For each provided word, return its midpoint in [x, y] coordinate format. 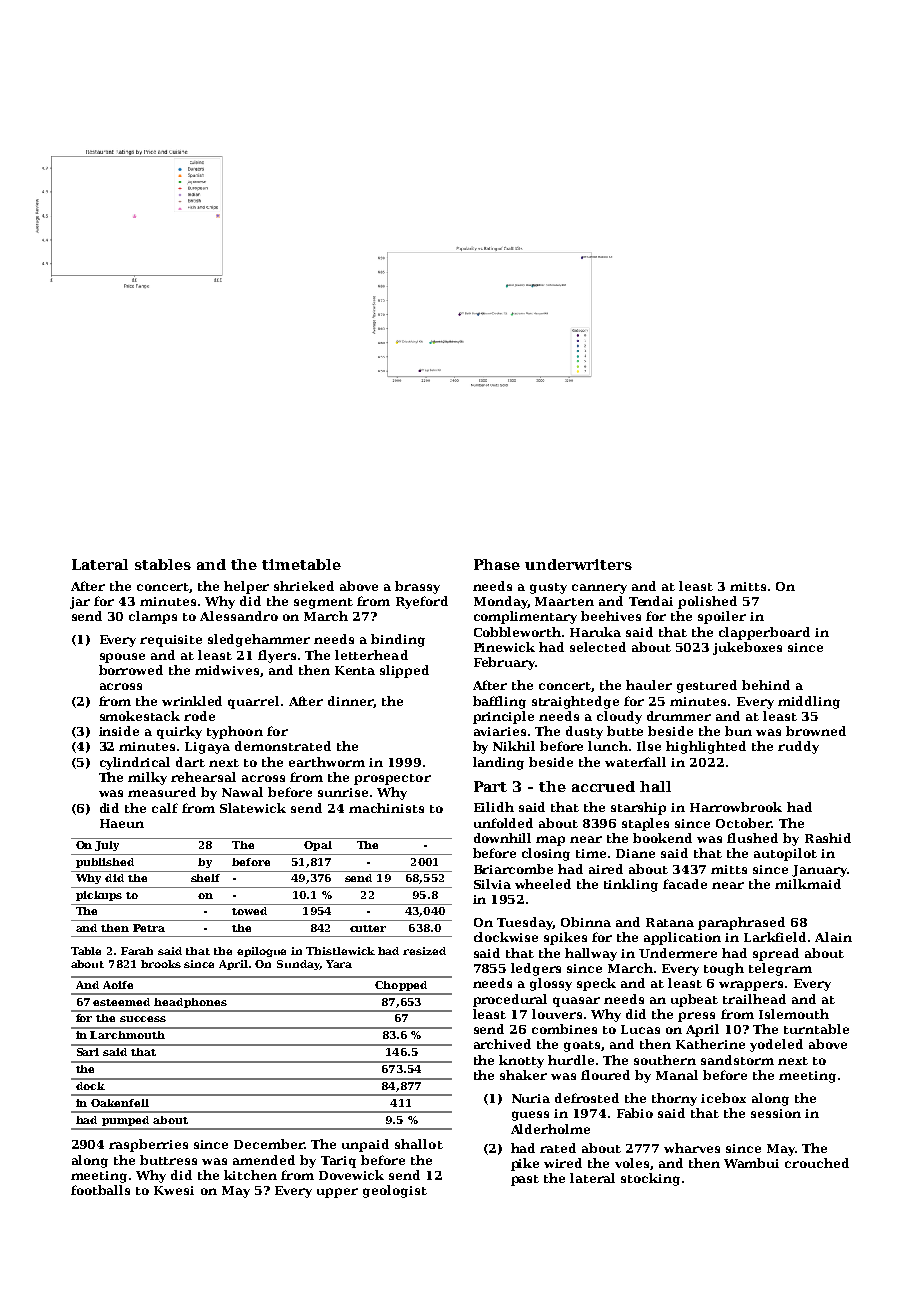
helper [246, 587]
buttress [168, 1160]
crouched [817, 1163]
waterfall [635, 762]
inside [119, 731]
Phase [497, 564]
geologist [395, 1191]
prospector [392, 779]
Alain [833, 937]
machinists [386, 808]
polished [707, 602]
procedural [510, 1000]
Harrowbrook [736, 807]
